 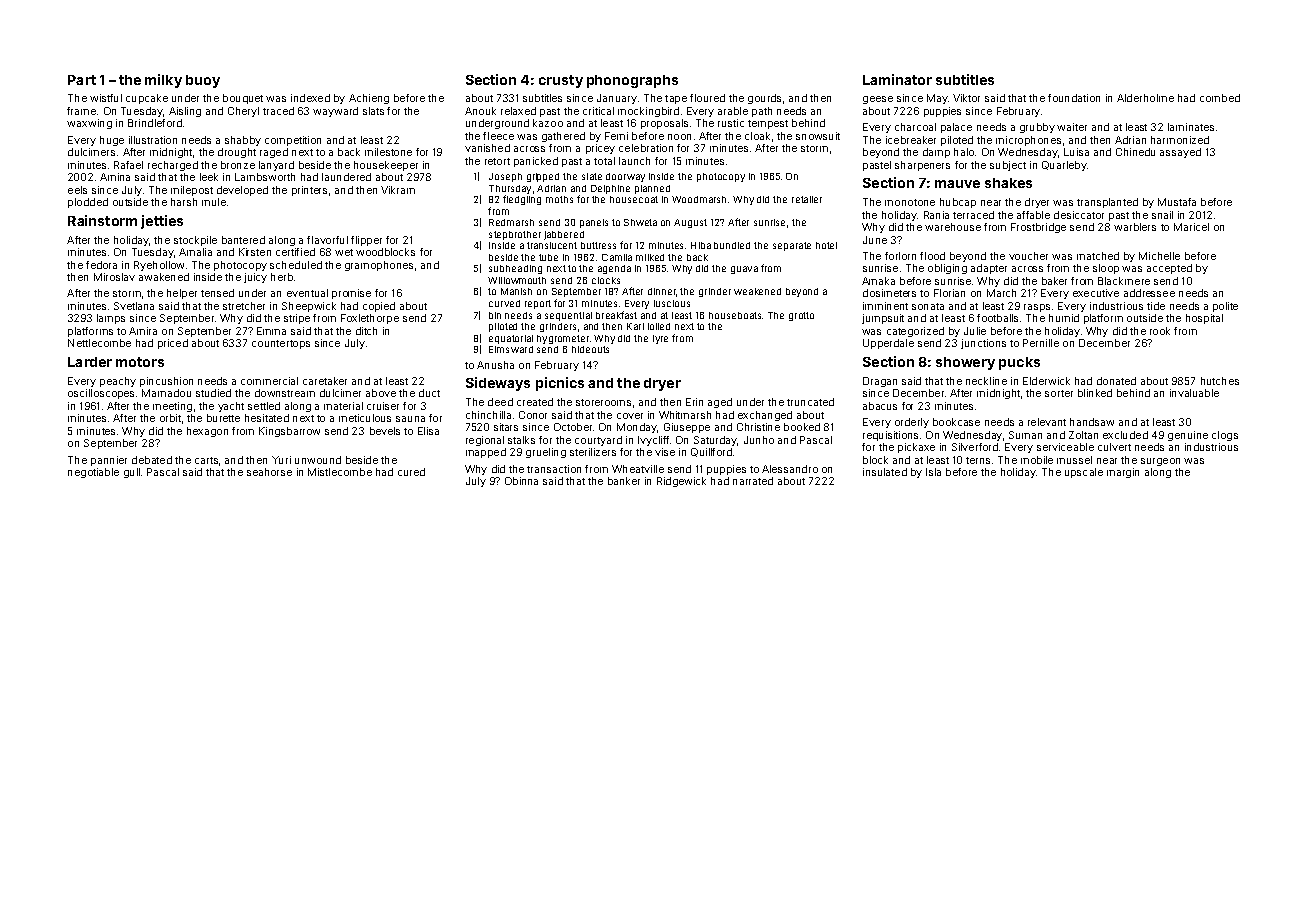 What do you see at coordinates (140, 362) in the page?
I see `motors` at bounding box center [140, 362].
